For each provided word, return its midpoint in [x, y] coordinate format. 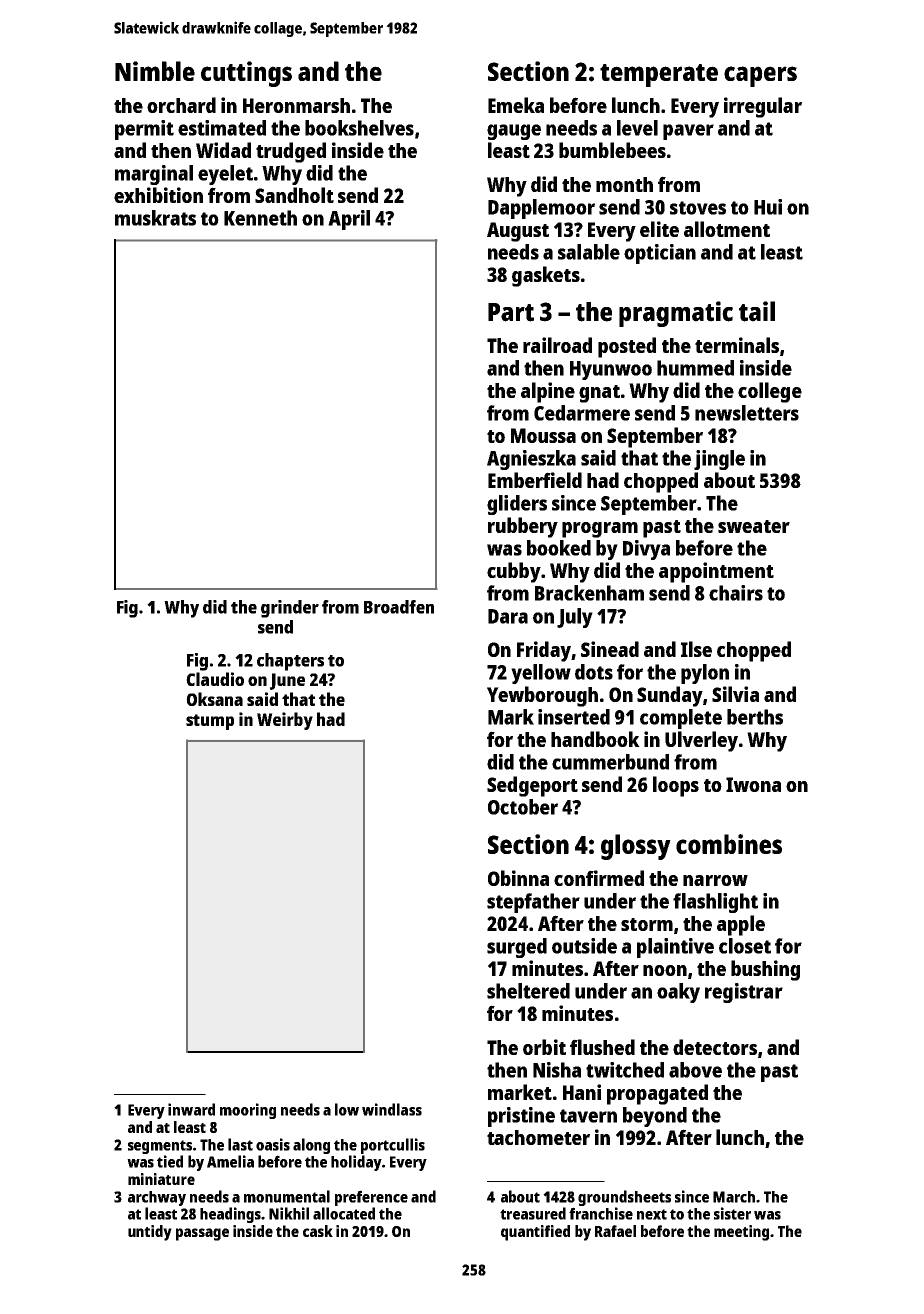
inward [191, 1109]
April [349, 220]
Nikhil [289, 1213]
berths [755, 717]
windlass [392, 1109]
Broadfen [399, 607]
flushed [602, 1047]
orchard [181, 105]
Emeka [516, 105]
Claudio [215, 679]
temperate [659, 75]
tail [757, 311]
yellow [541, 674]
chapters [290, 662]
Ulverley [701, 741]
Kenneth [260, 218]
